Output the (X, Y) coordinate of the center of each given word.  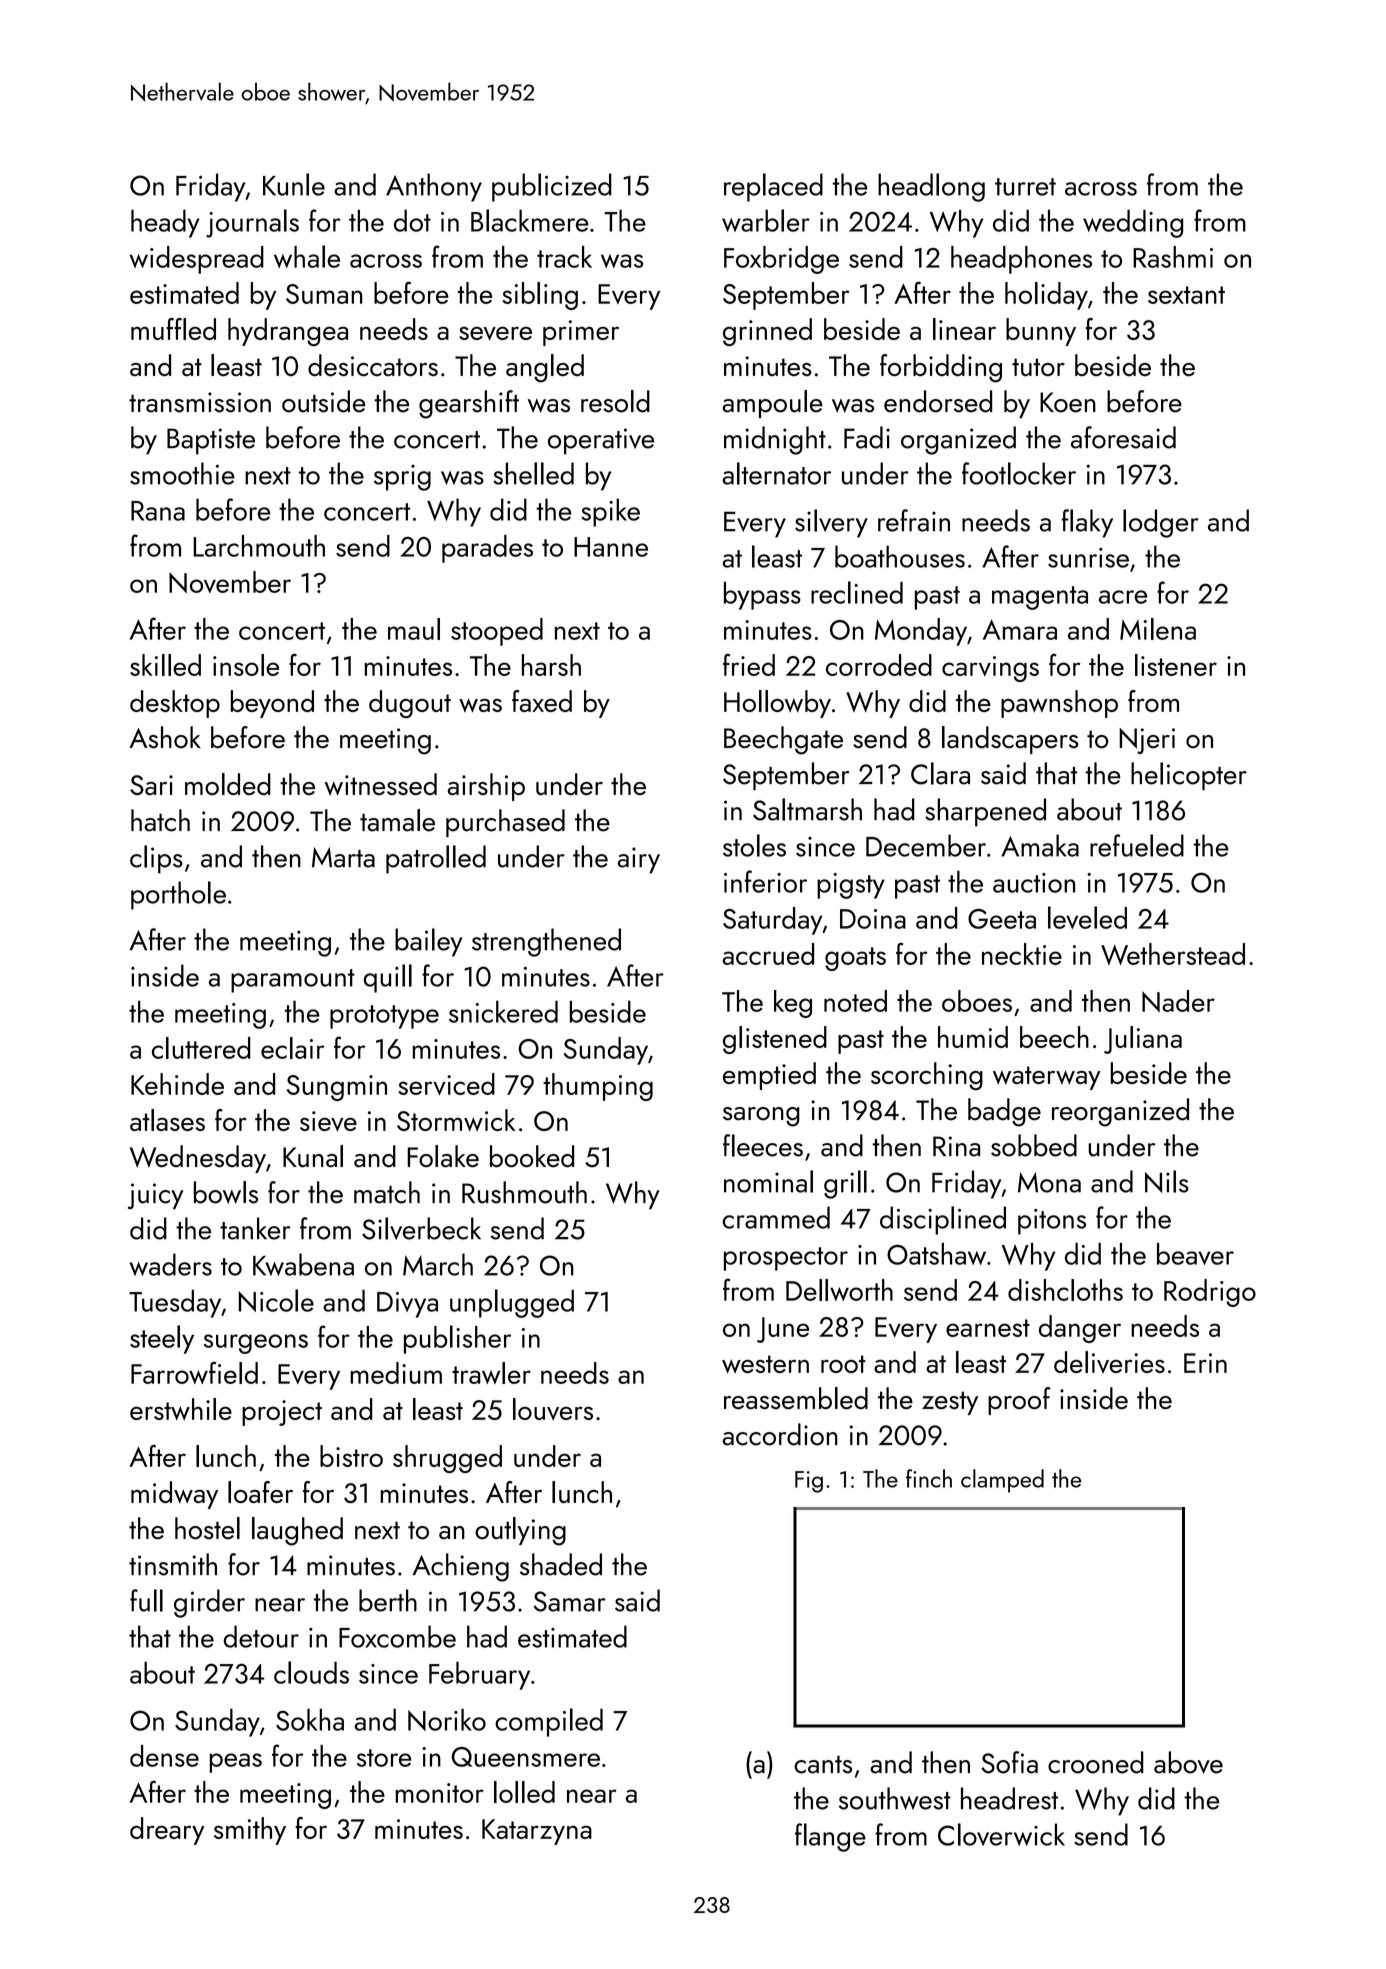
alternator (776, 473)
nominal (768, 1181)
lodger (1161, 523)
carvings (990, 669)
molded (228, 784)
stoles (754, 845)
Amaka (1040, 845)
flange (830, 1837)
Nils (1167, 1181)
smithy (250, 1831)
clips (156, 859)
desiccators (373, 365)
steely (162, 1339)
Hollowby (777, 704)
